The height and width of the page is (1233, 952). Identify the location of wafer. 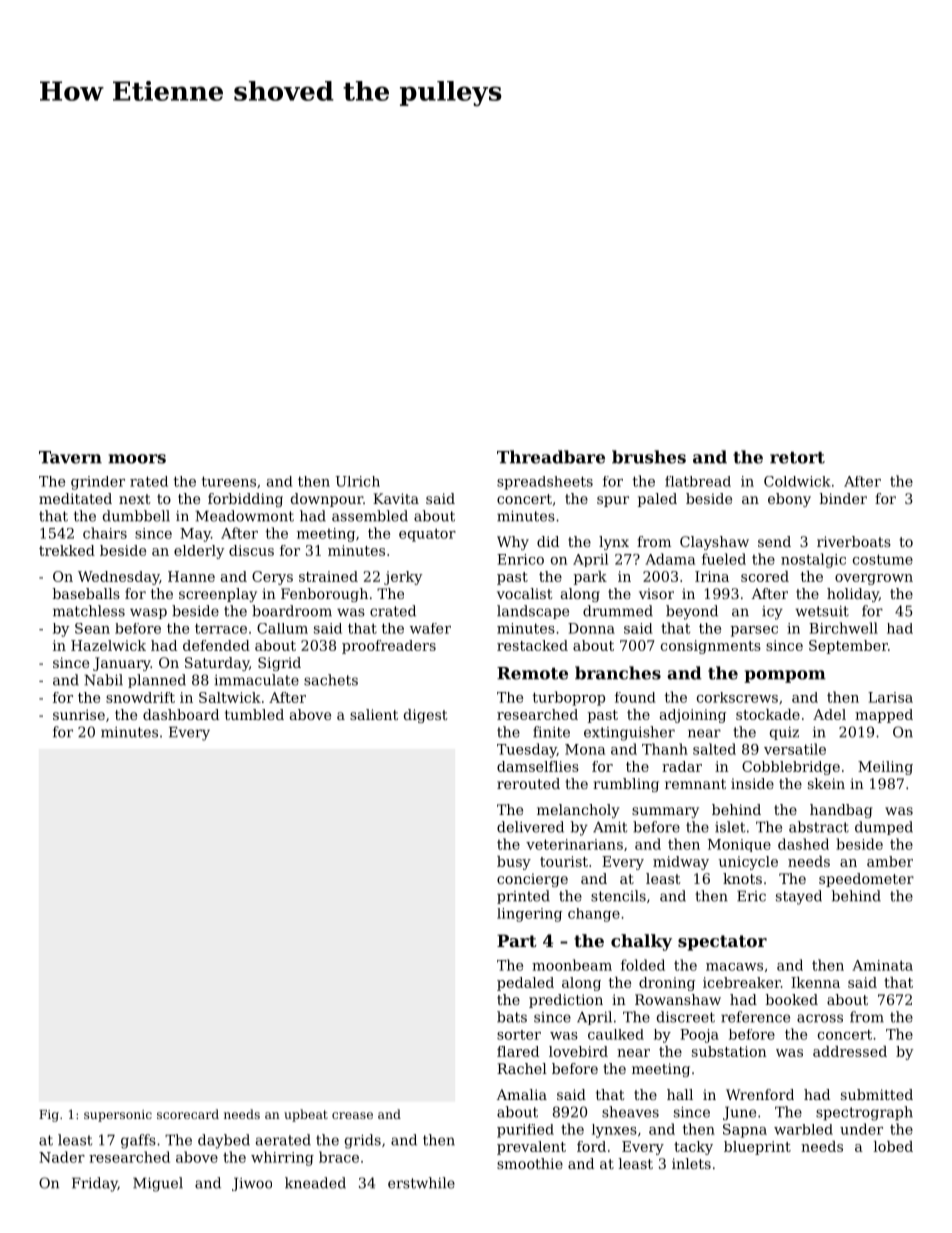
(430, 628).
